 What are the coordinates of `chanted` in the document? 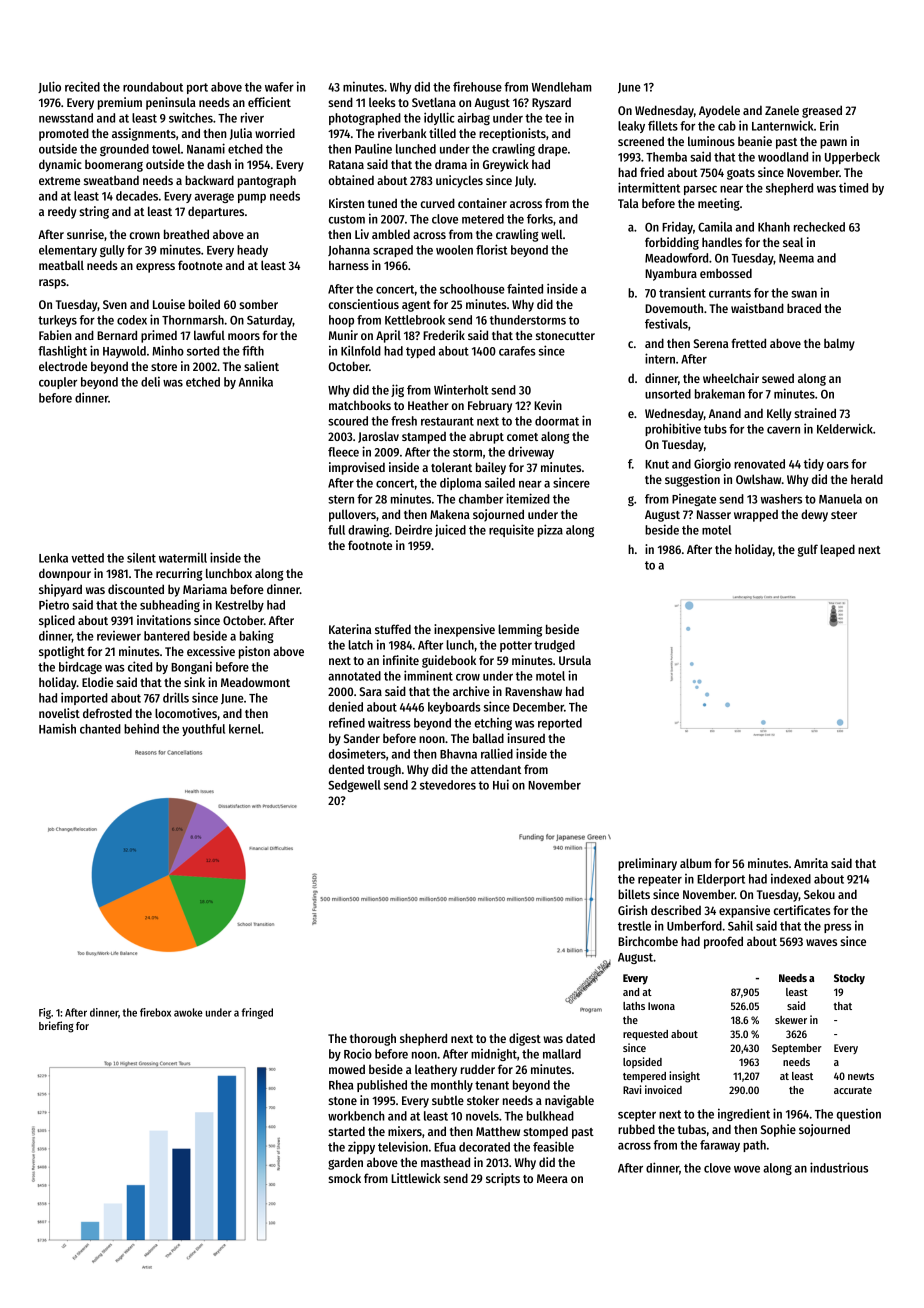 It's located at (100, 729).
